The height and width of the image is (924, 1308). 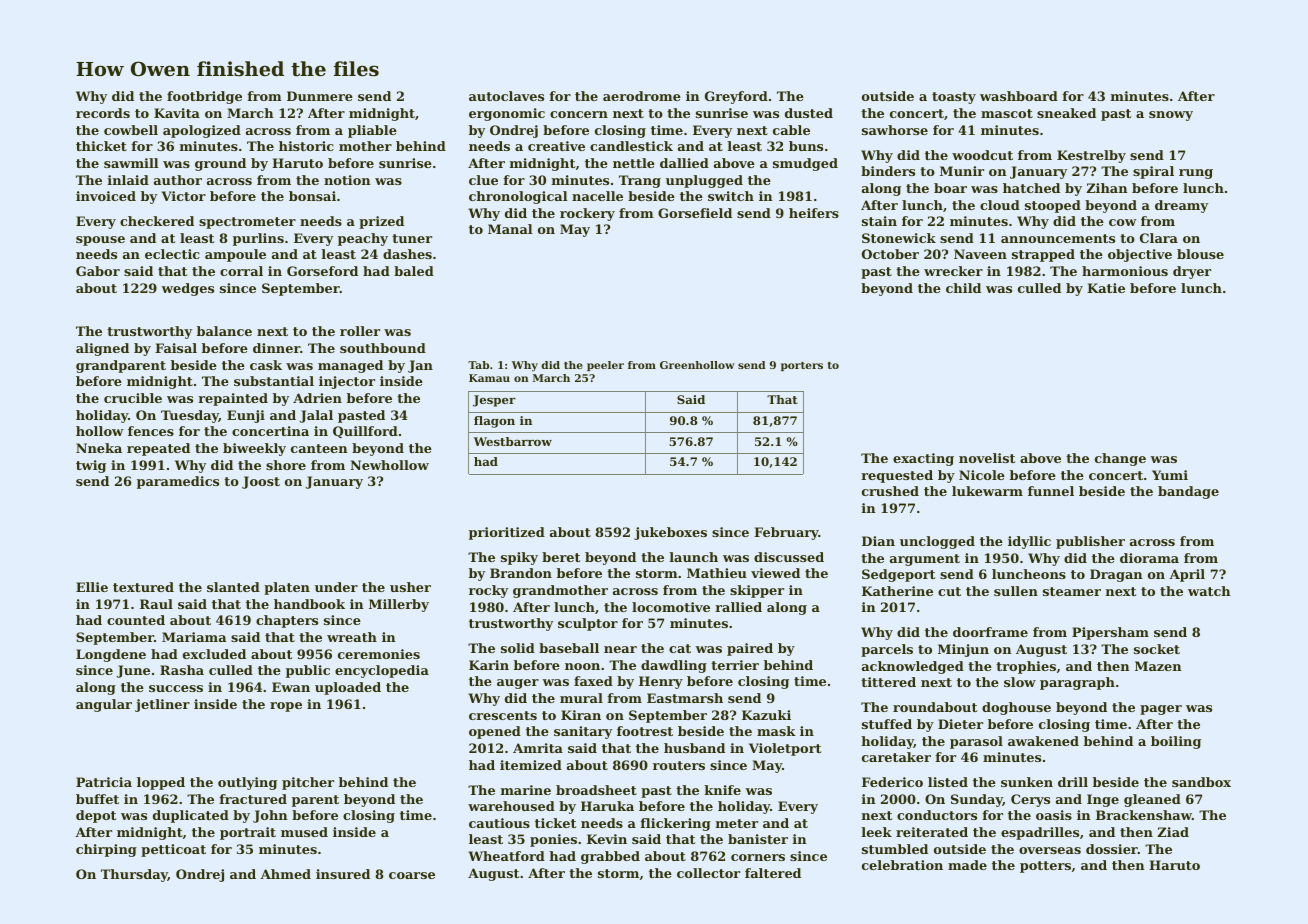 What do you see at coordinates (322, 271) in the image?
I see `Gorseford` at bounding box center [322, 271].
